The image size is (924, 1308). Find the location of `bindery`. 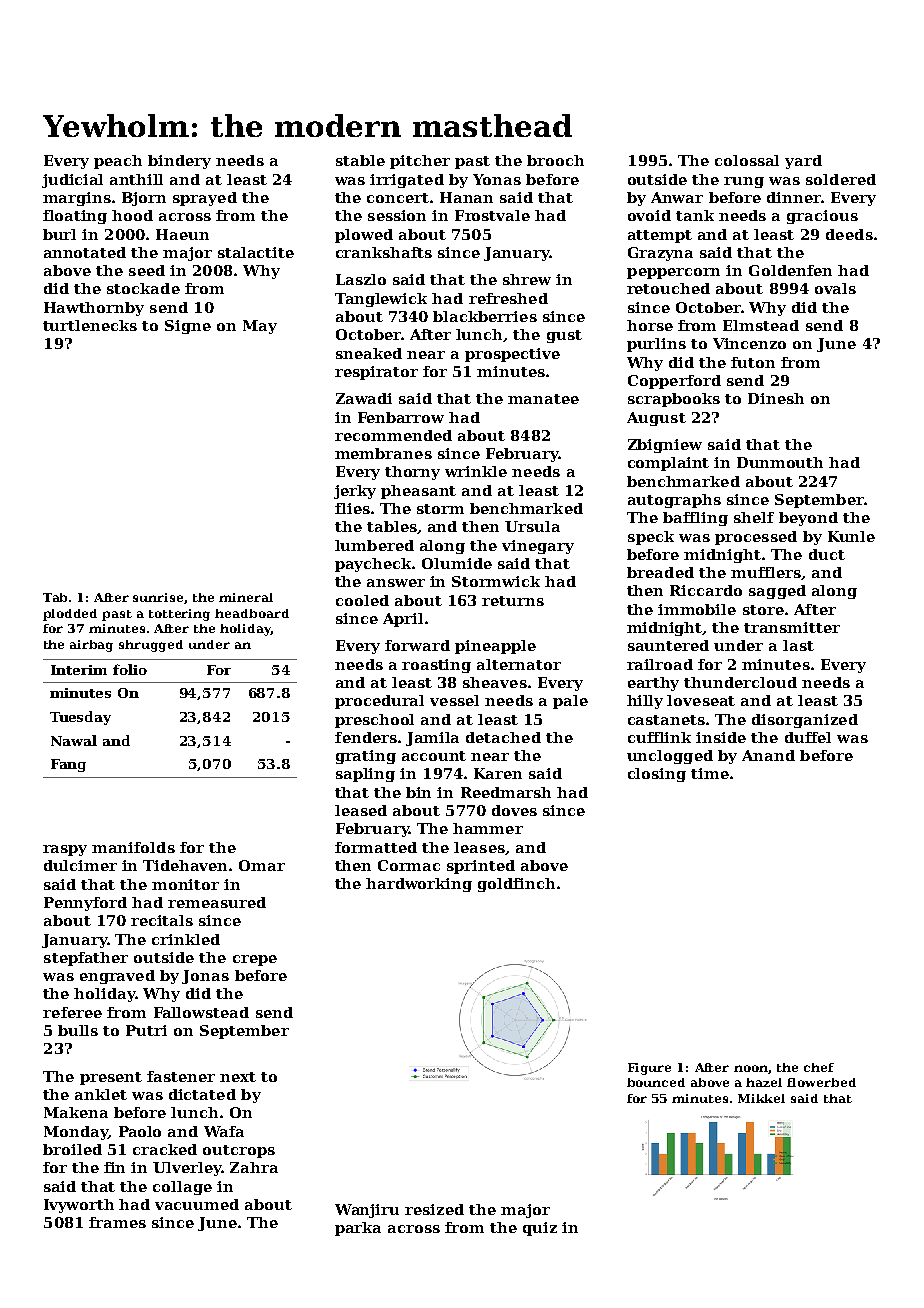

bindery is located at coordinates (179, 162).
